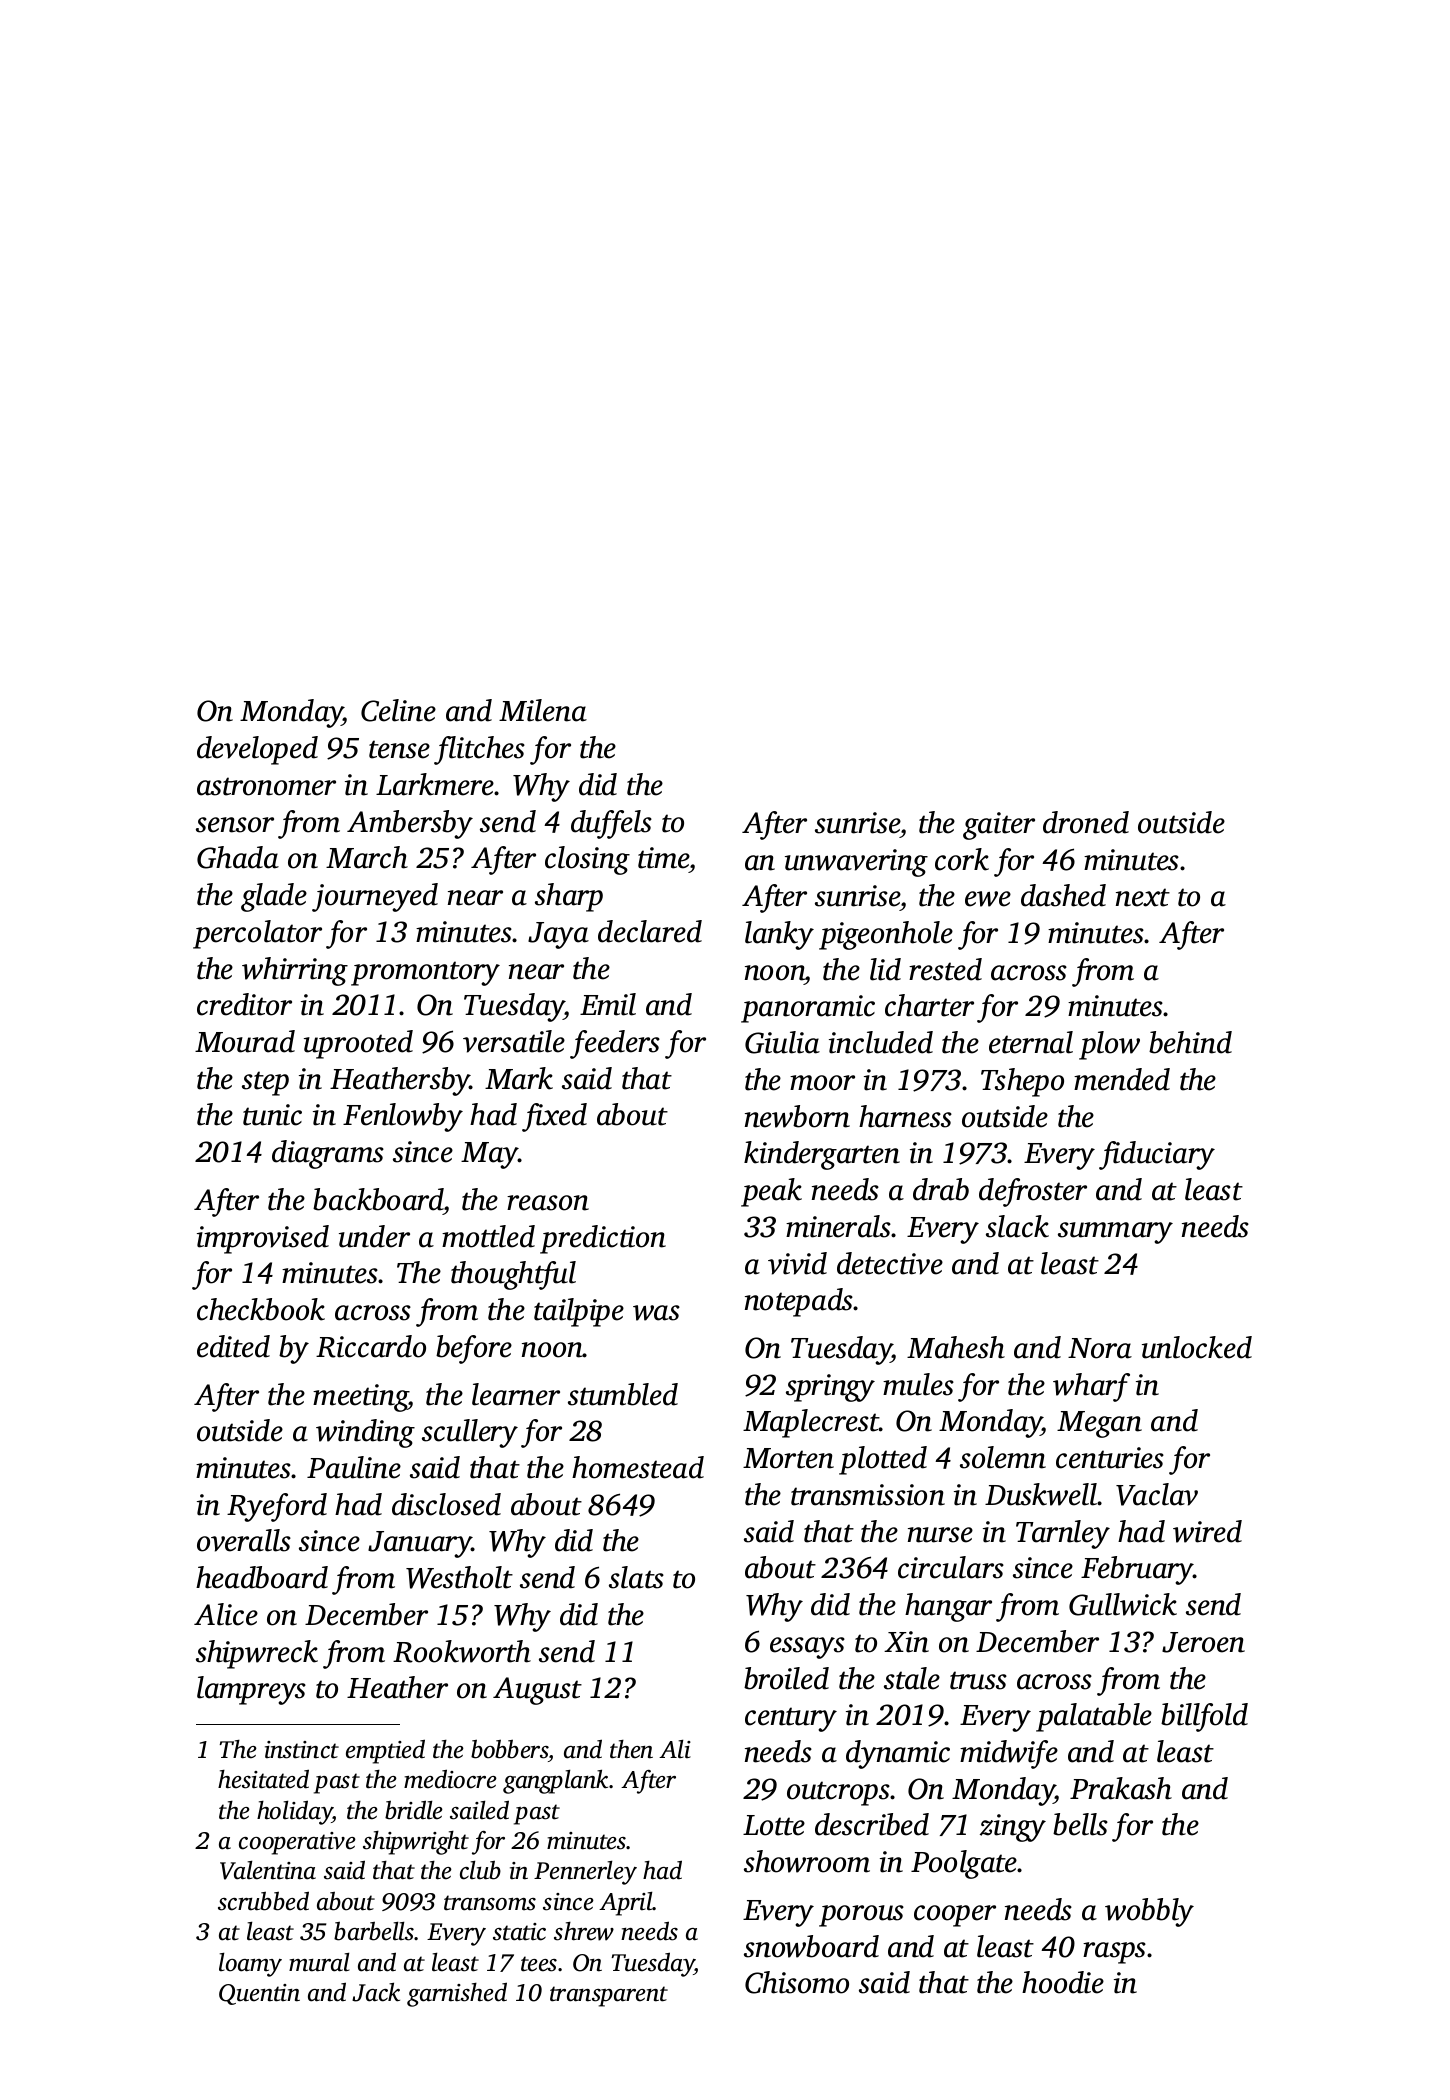 The image size is (1450, 2100). I want to click on Xin, so click(906, 1642).
